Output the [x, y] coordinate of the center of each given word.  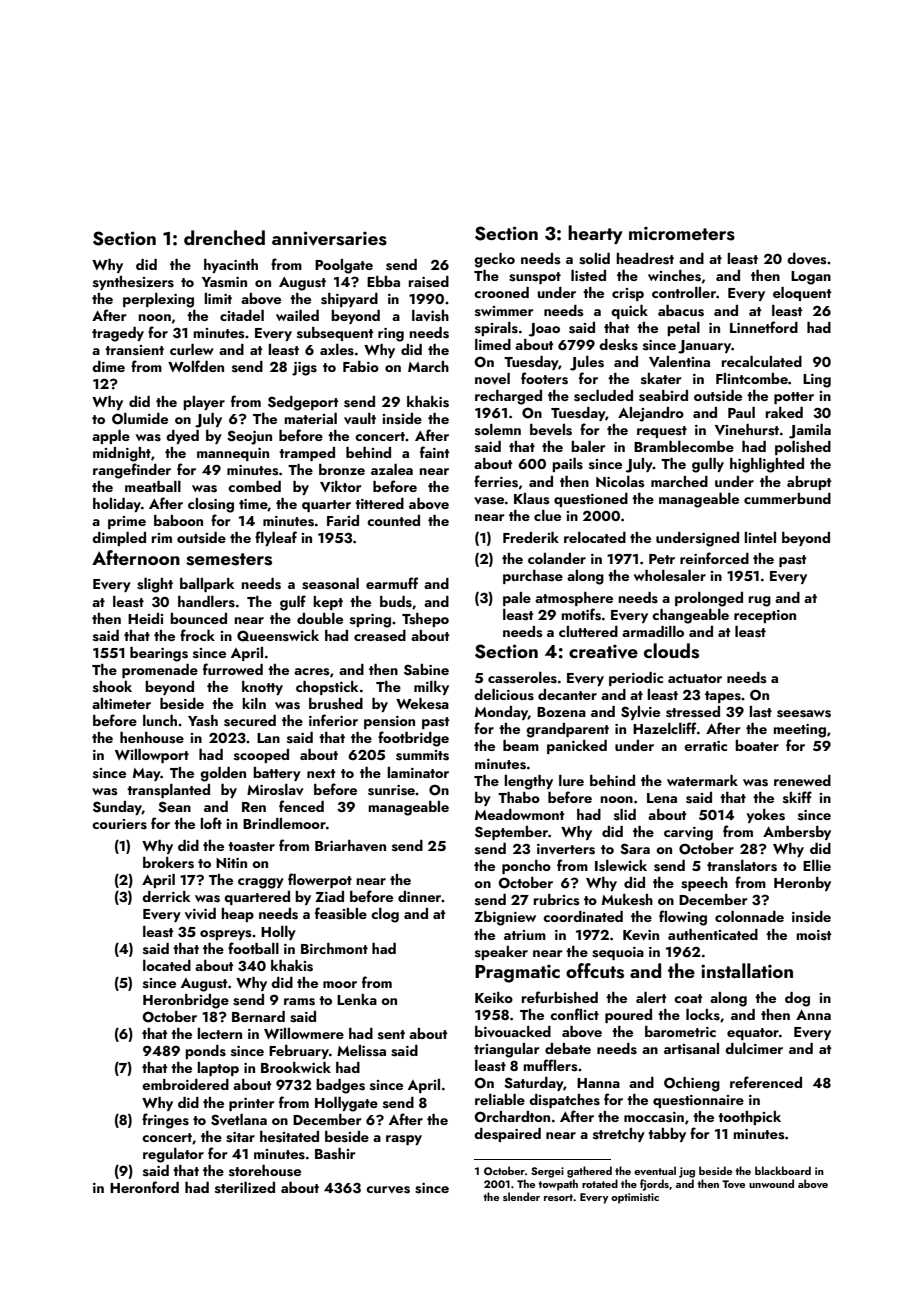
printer [252, 1104]
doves [807, 259]
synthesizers [133, 283]
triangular [507, 1050]
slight [155, 585]
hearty [595, 234]
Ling [817, 381]
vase [489, 501]
